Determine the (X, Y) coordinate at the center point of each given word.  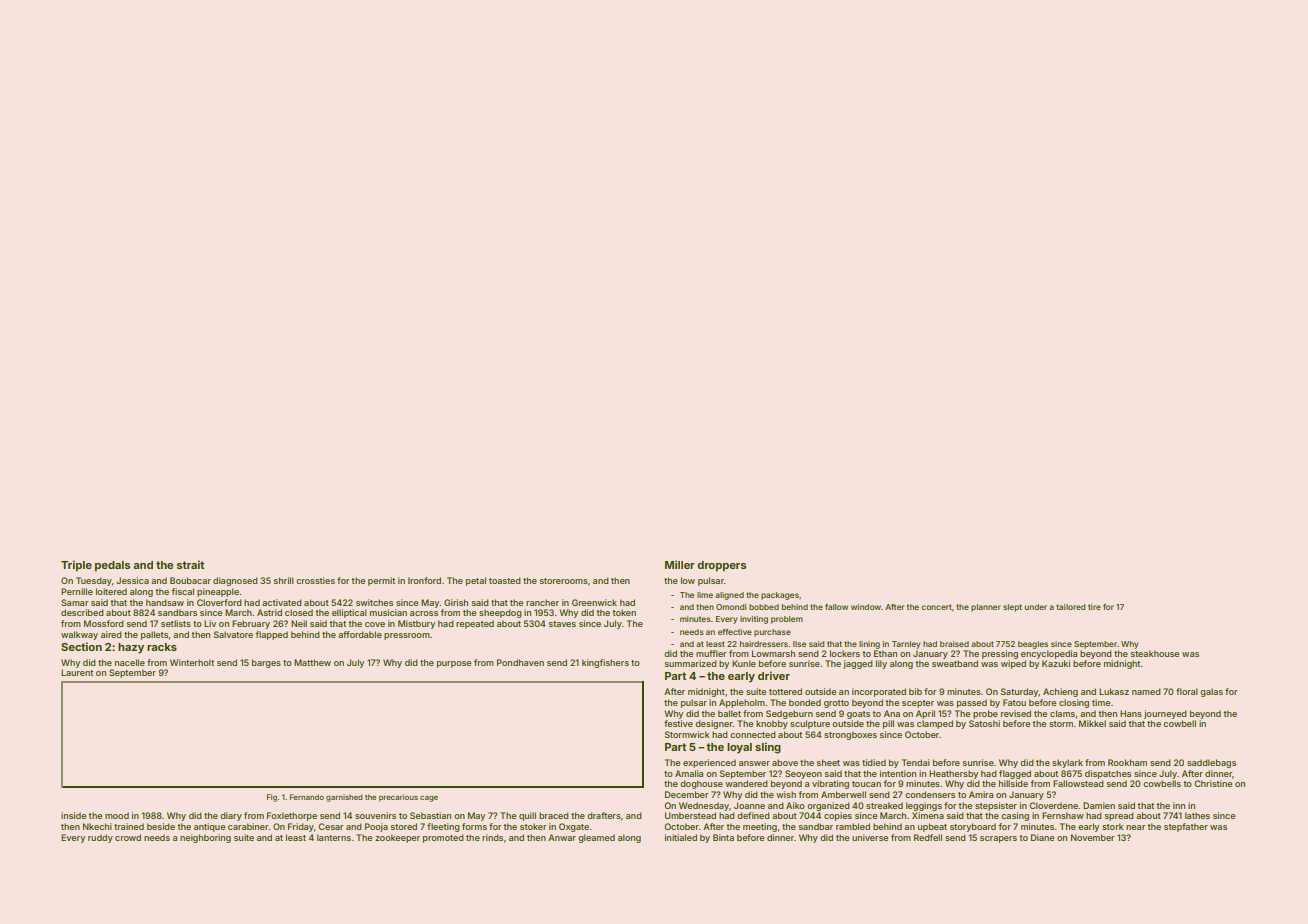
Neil (299, 623)
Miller (680, 564)
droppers (721, 566)
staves (562, 624)
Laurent (77, 672)
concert (936, 607)
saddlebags (1211, 763)
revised (1016, 713)
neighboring (205, 838)
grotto (836, 704)
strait (190, 564)
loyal (739, 748)
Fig (272, 798)
